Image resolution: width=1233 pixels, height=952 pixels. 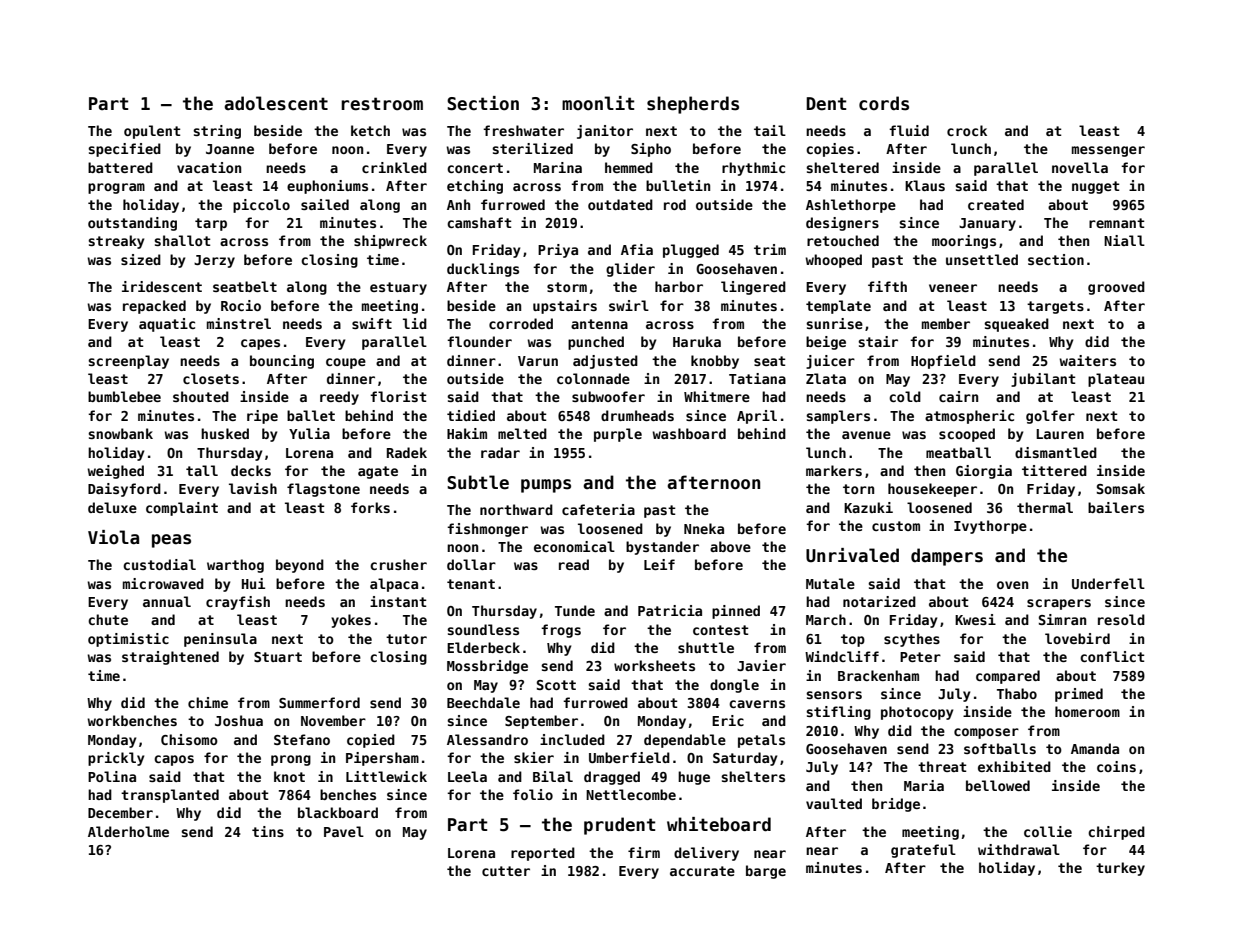 What do you see at coordinates (309, 433) in the image?
I see `Yulia` at bounding box center [309, 433].
